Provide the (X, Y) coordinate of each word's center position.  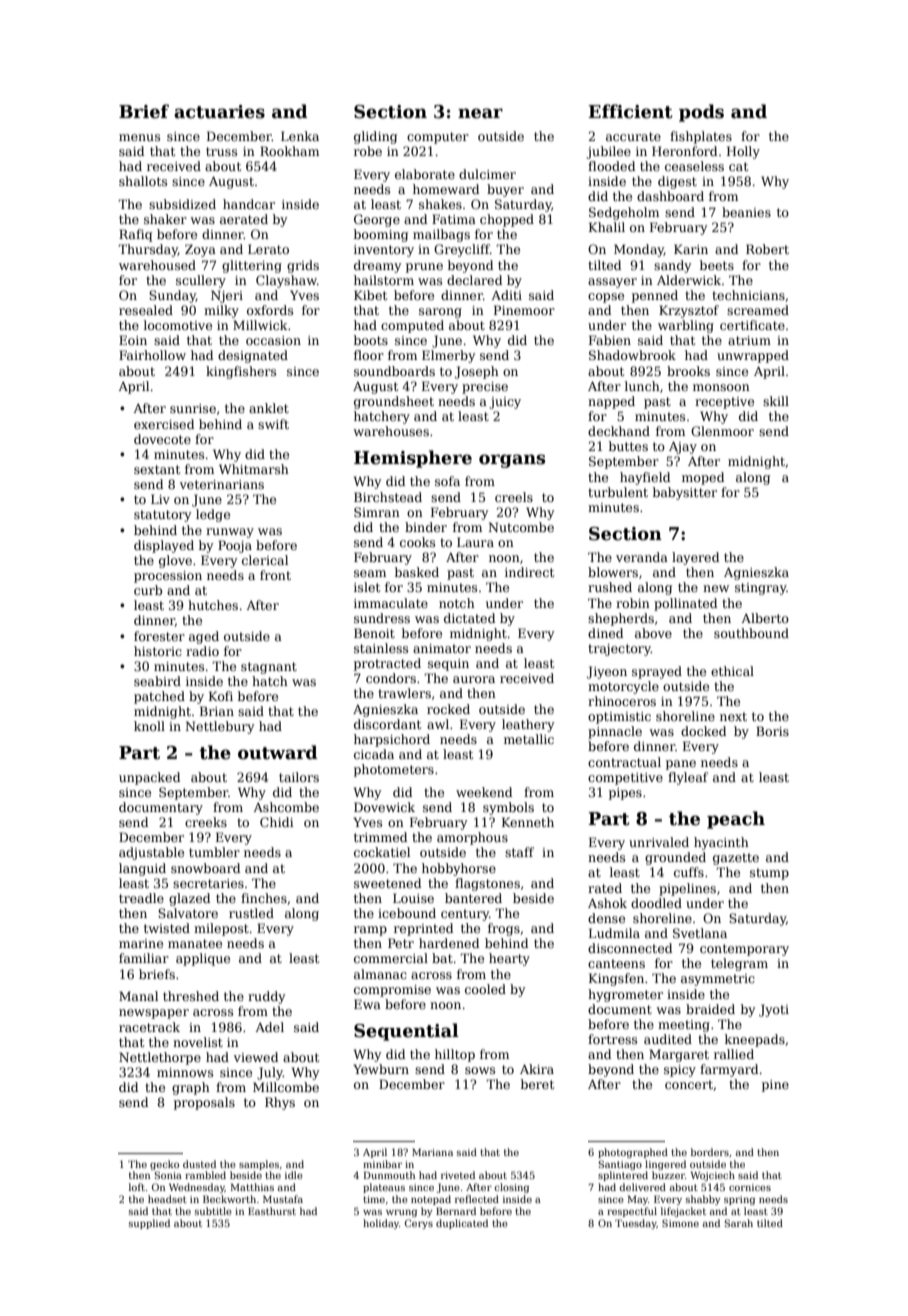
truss (221, 151)
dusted (199, 1164)
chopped (507, 220)
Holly (743, 152)
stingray (761, 589)
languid (142, 869)
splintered (623, 1176)
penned (655, 296)
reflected (477, 1199)
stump (769, 874)
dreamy (377, 266)
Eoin (133, 340)
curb (148, 590)
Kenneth (528, 822)
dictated (470, 618)
